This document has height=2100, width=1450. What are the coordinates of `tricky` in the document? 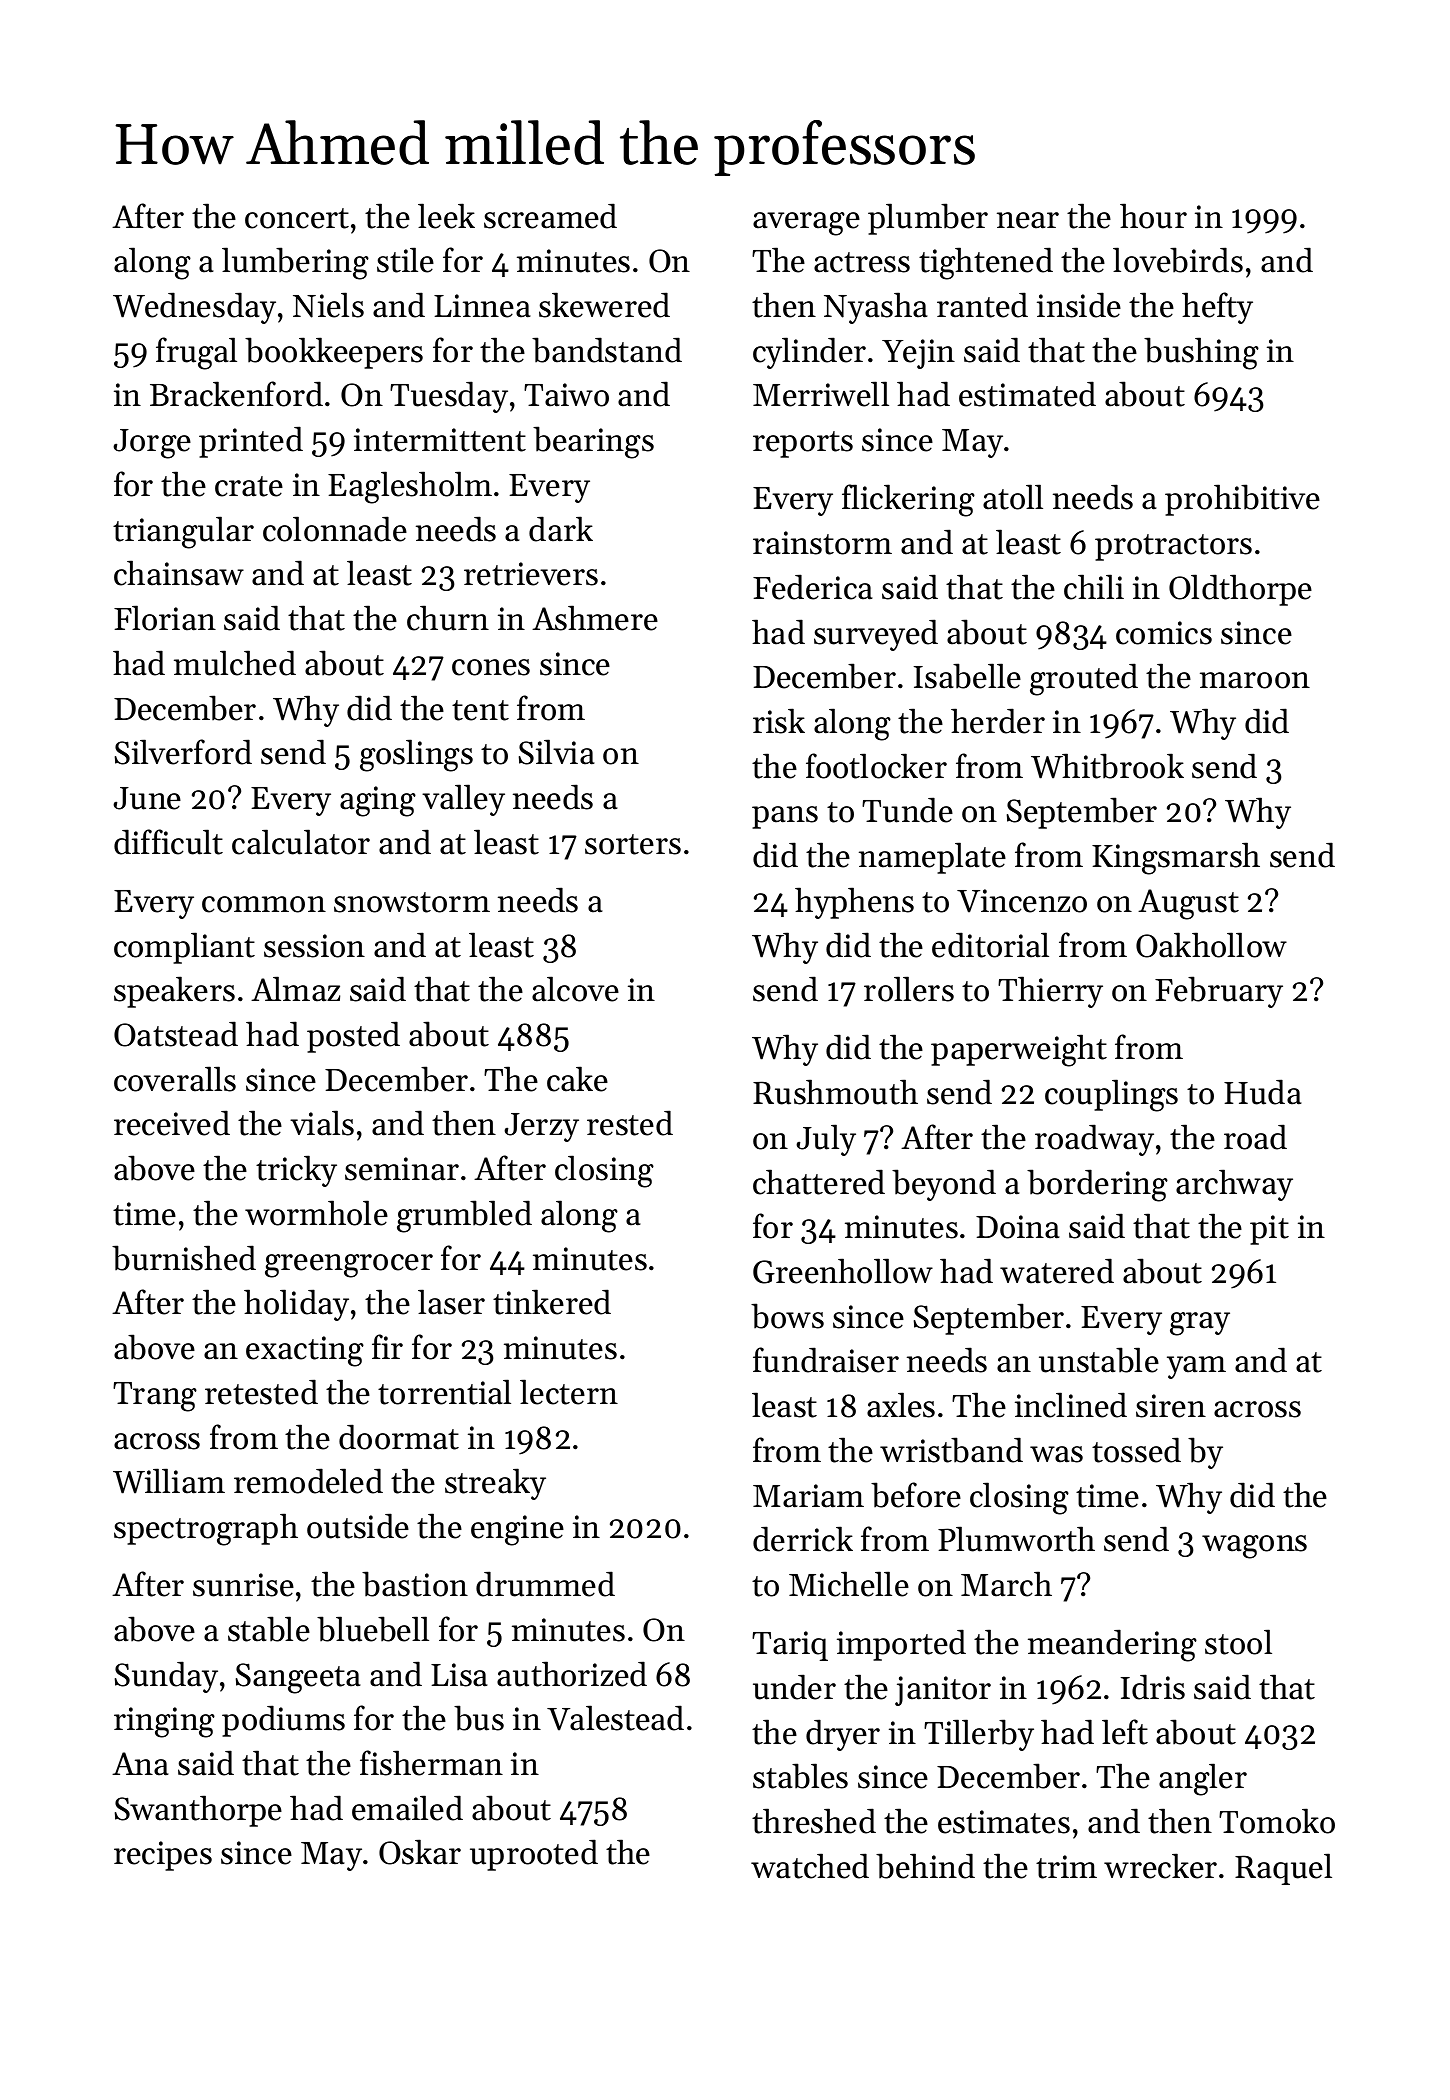 It's located at (296, 1171).
